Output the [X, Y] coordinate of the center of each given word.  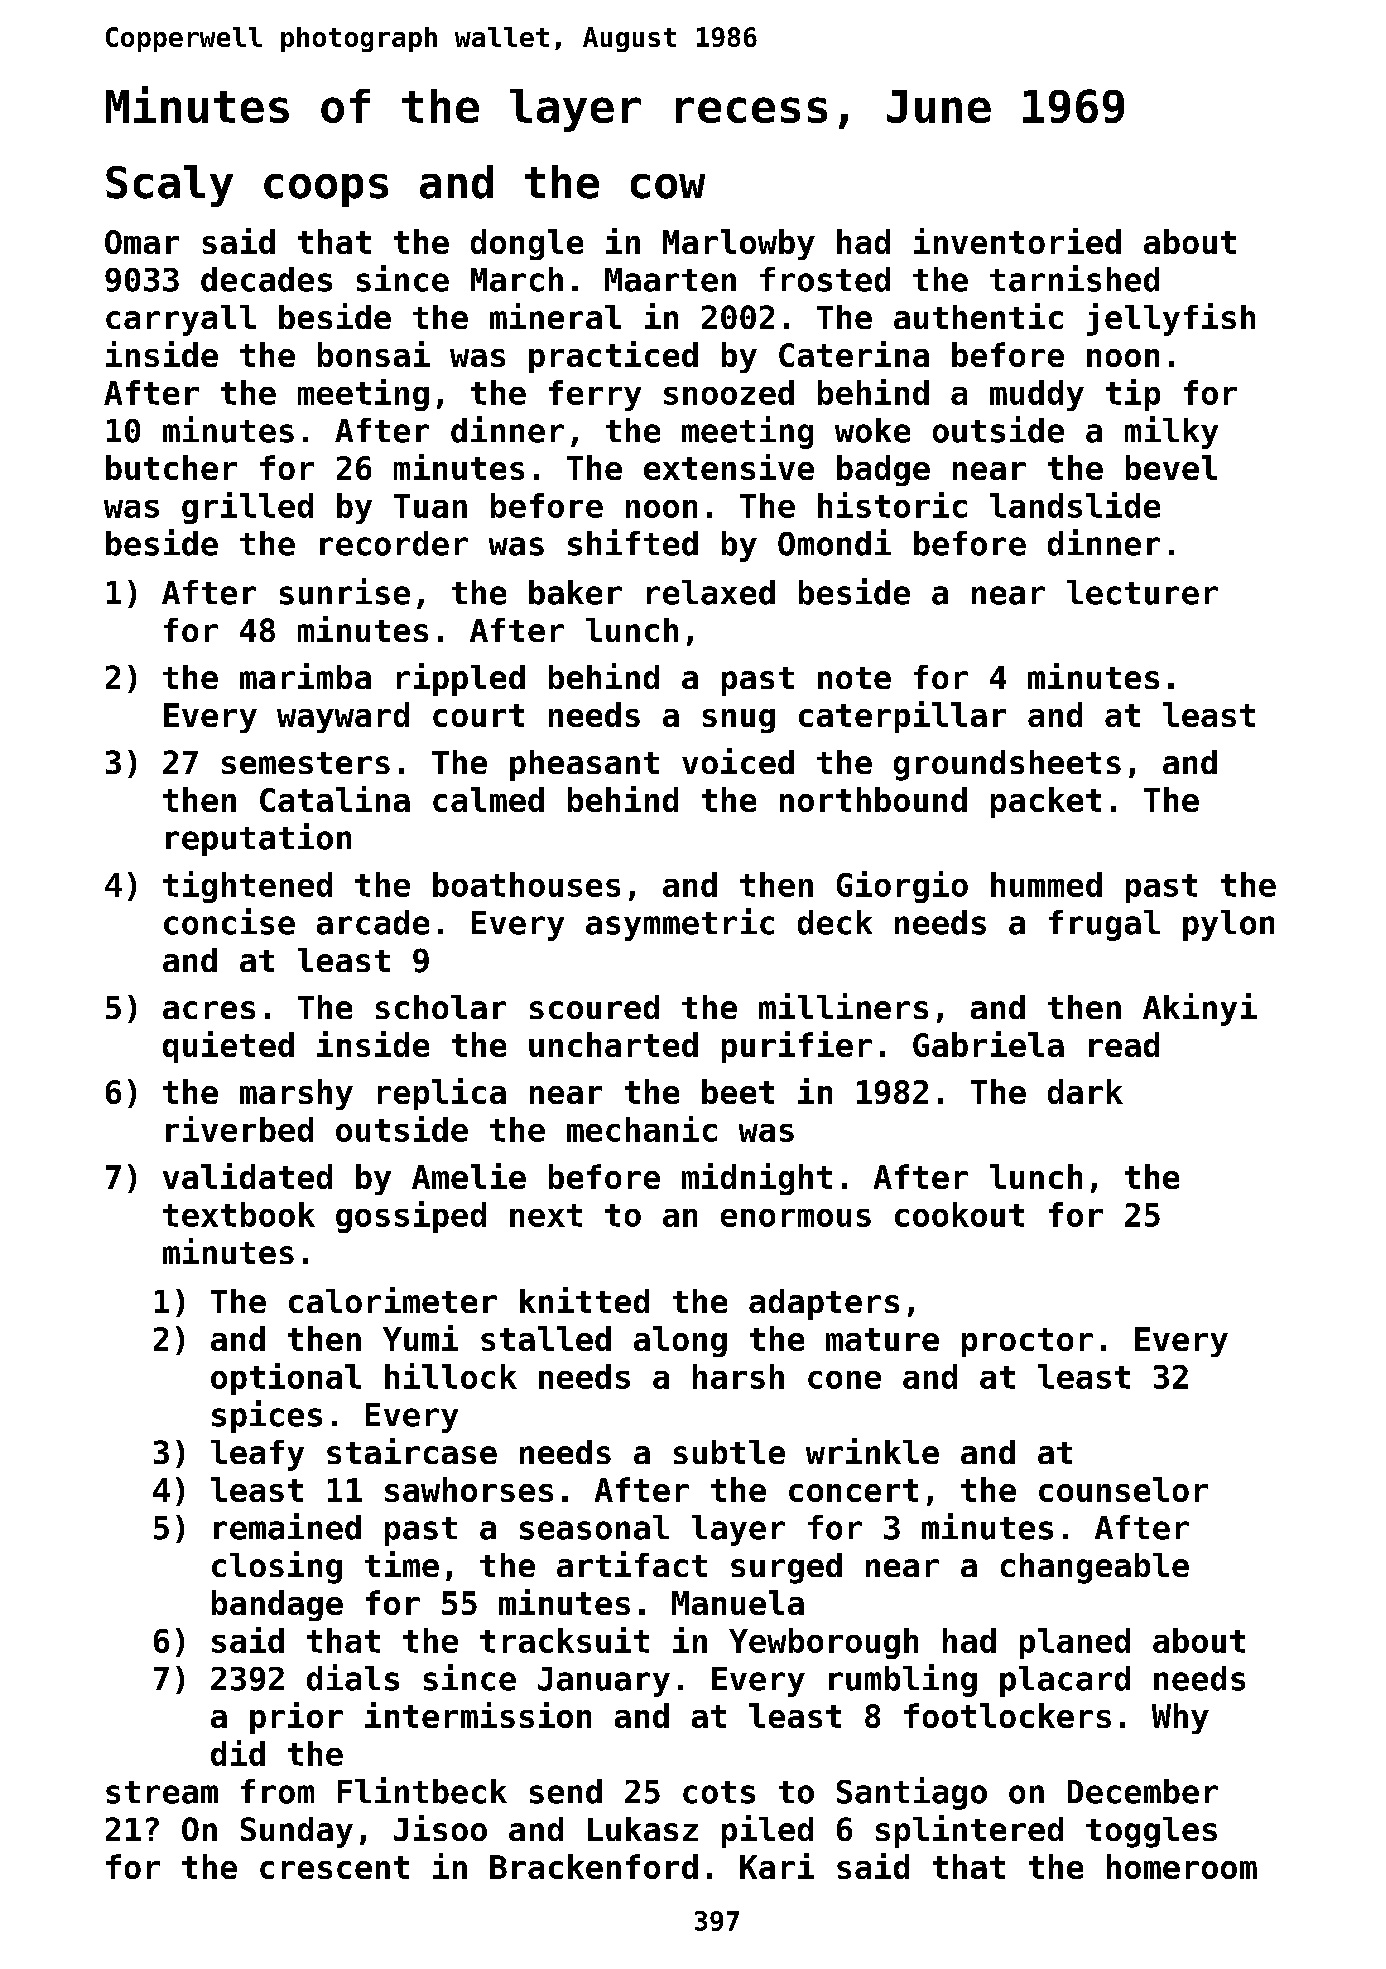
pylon [1228, 925]
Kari [777, 1866]
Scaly [169, 186]
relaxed [711, 592]
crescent [334, 1867]
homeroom [1182, 1866]
